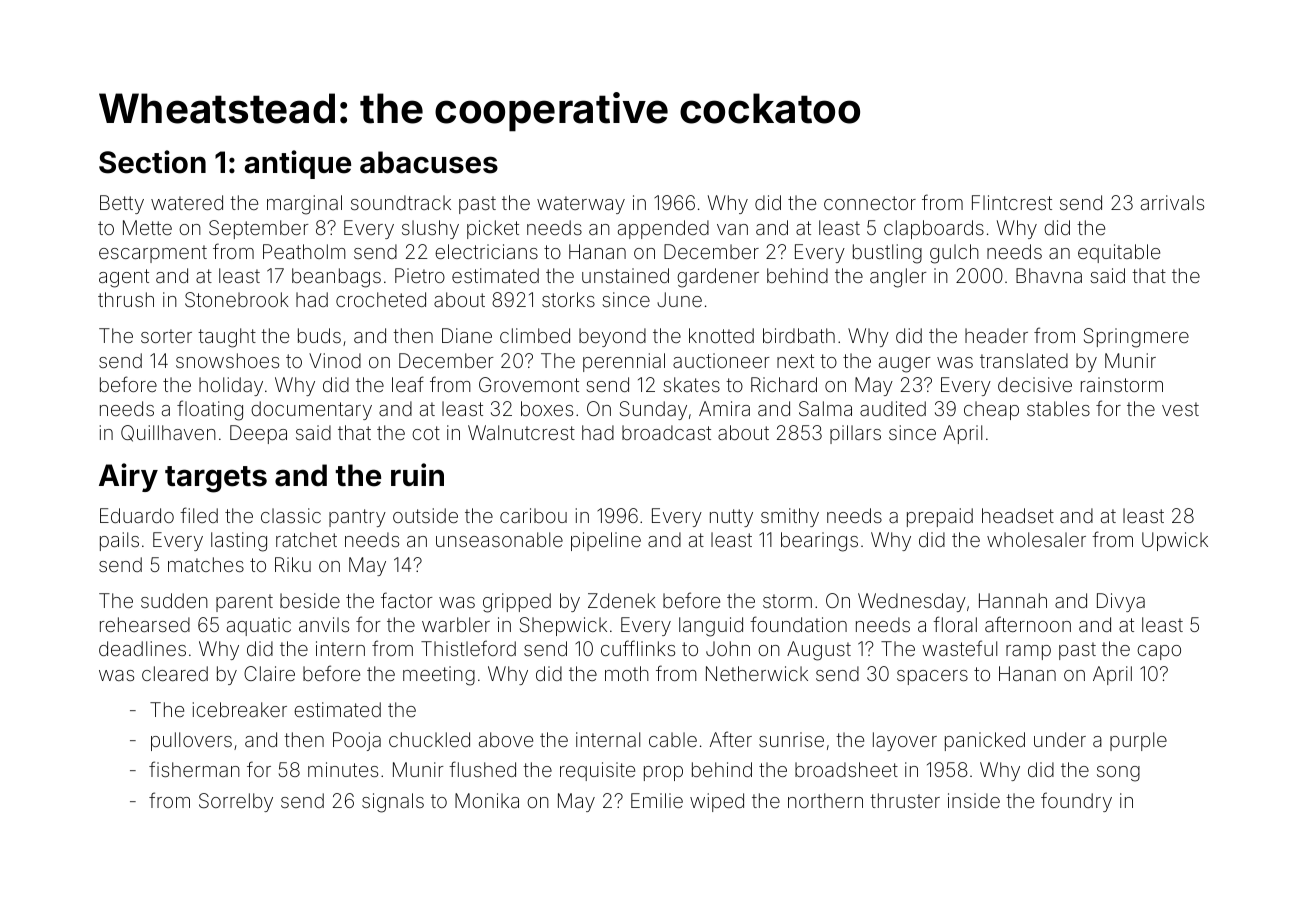 The image size is (1308, 924). What do you see at coordinates (194, 769) in the image?
I see `fisherman` at bounding box center [194, 769].
